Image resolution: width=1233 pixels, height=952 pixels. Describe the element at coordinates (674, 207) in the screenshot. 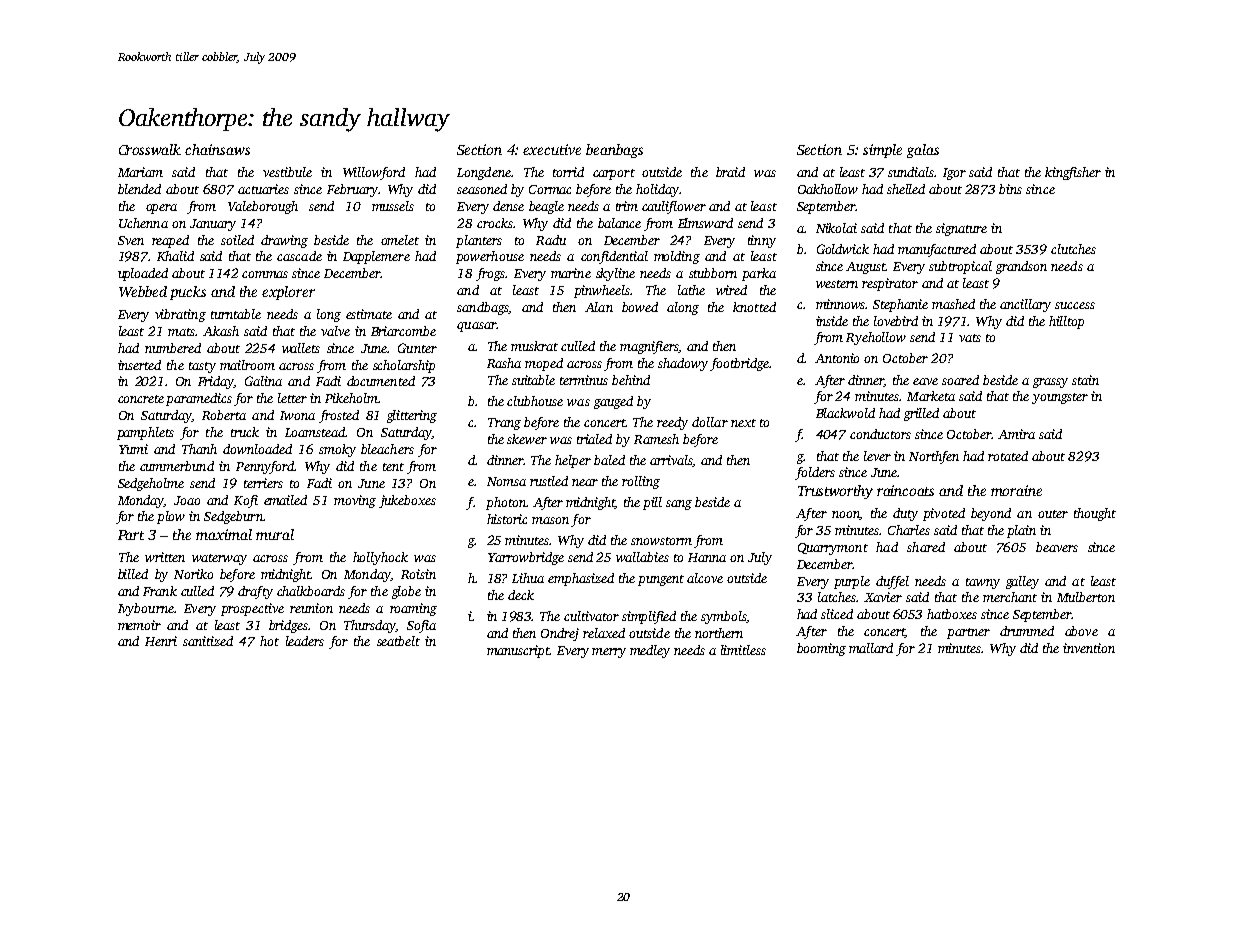

I see `cauliflower` at that location.
